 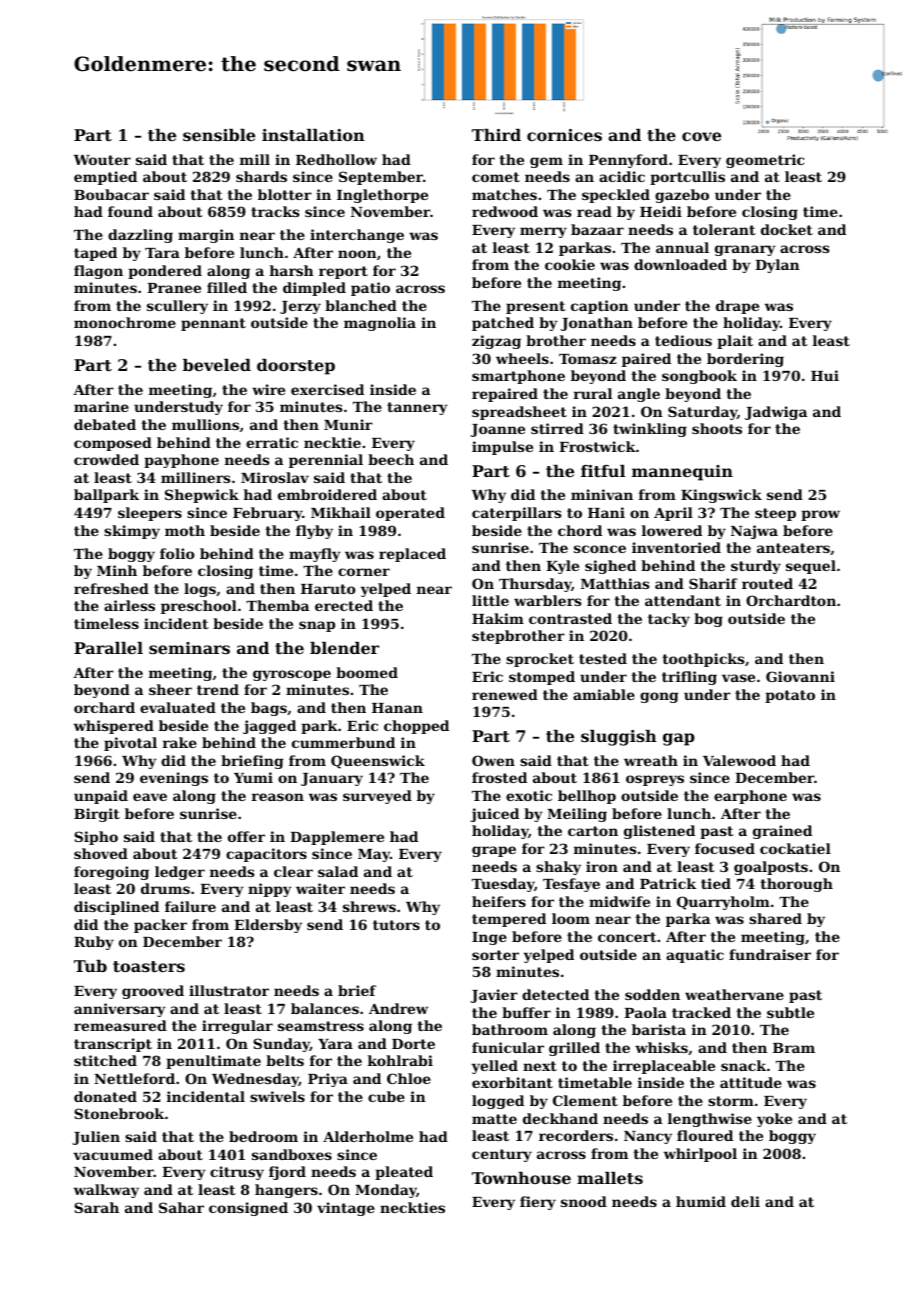 What do you see at coordinates (538, 1203) in the image?
I see `fiery` at bounding box center [538, 1203].
